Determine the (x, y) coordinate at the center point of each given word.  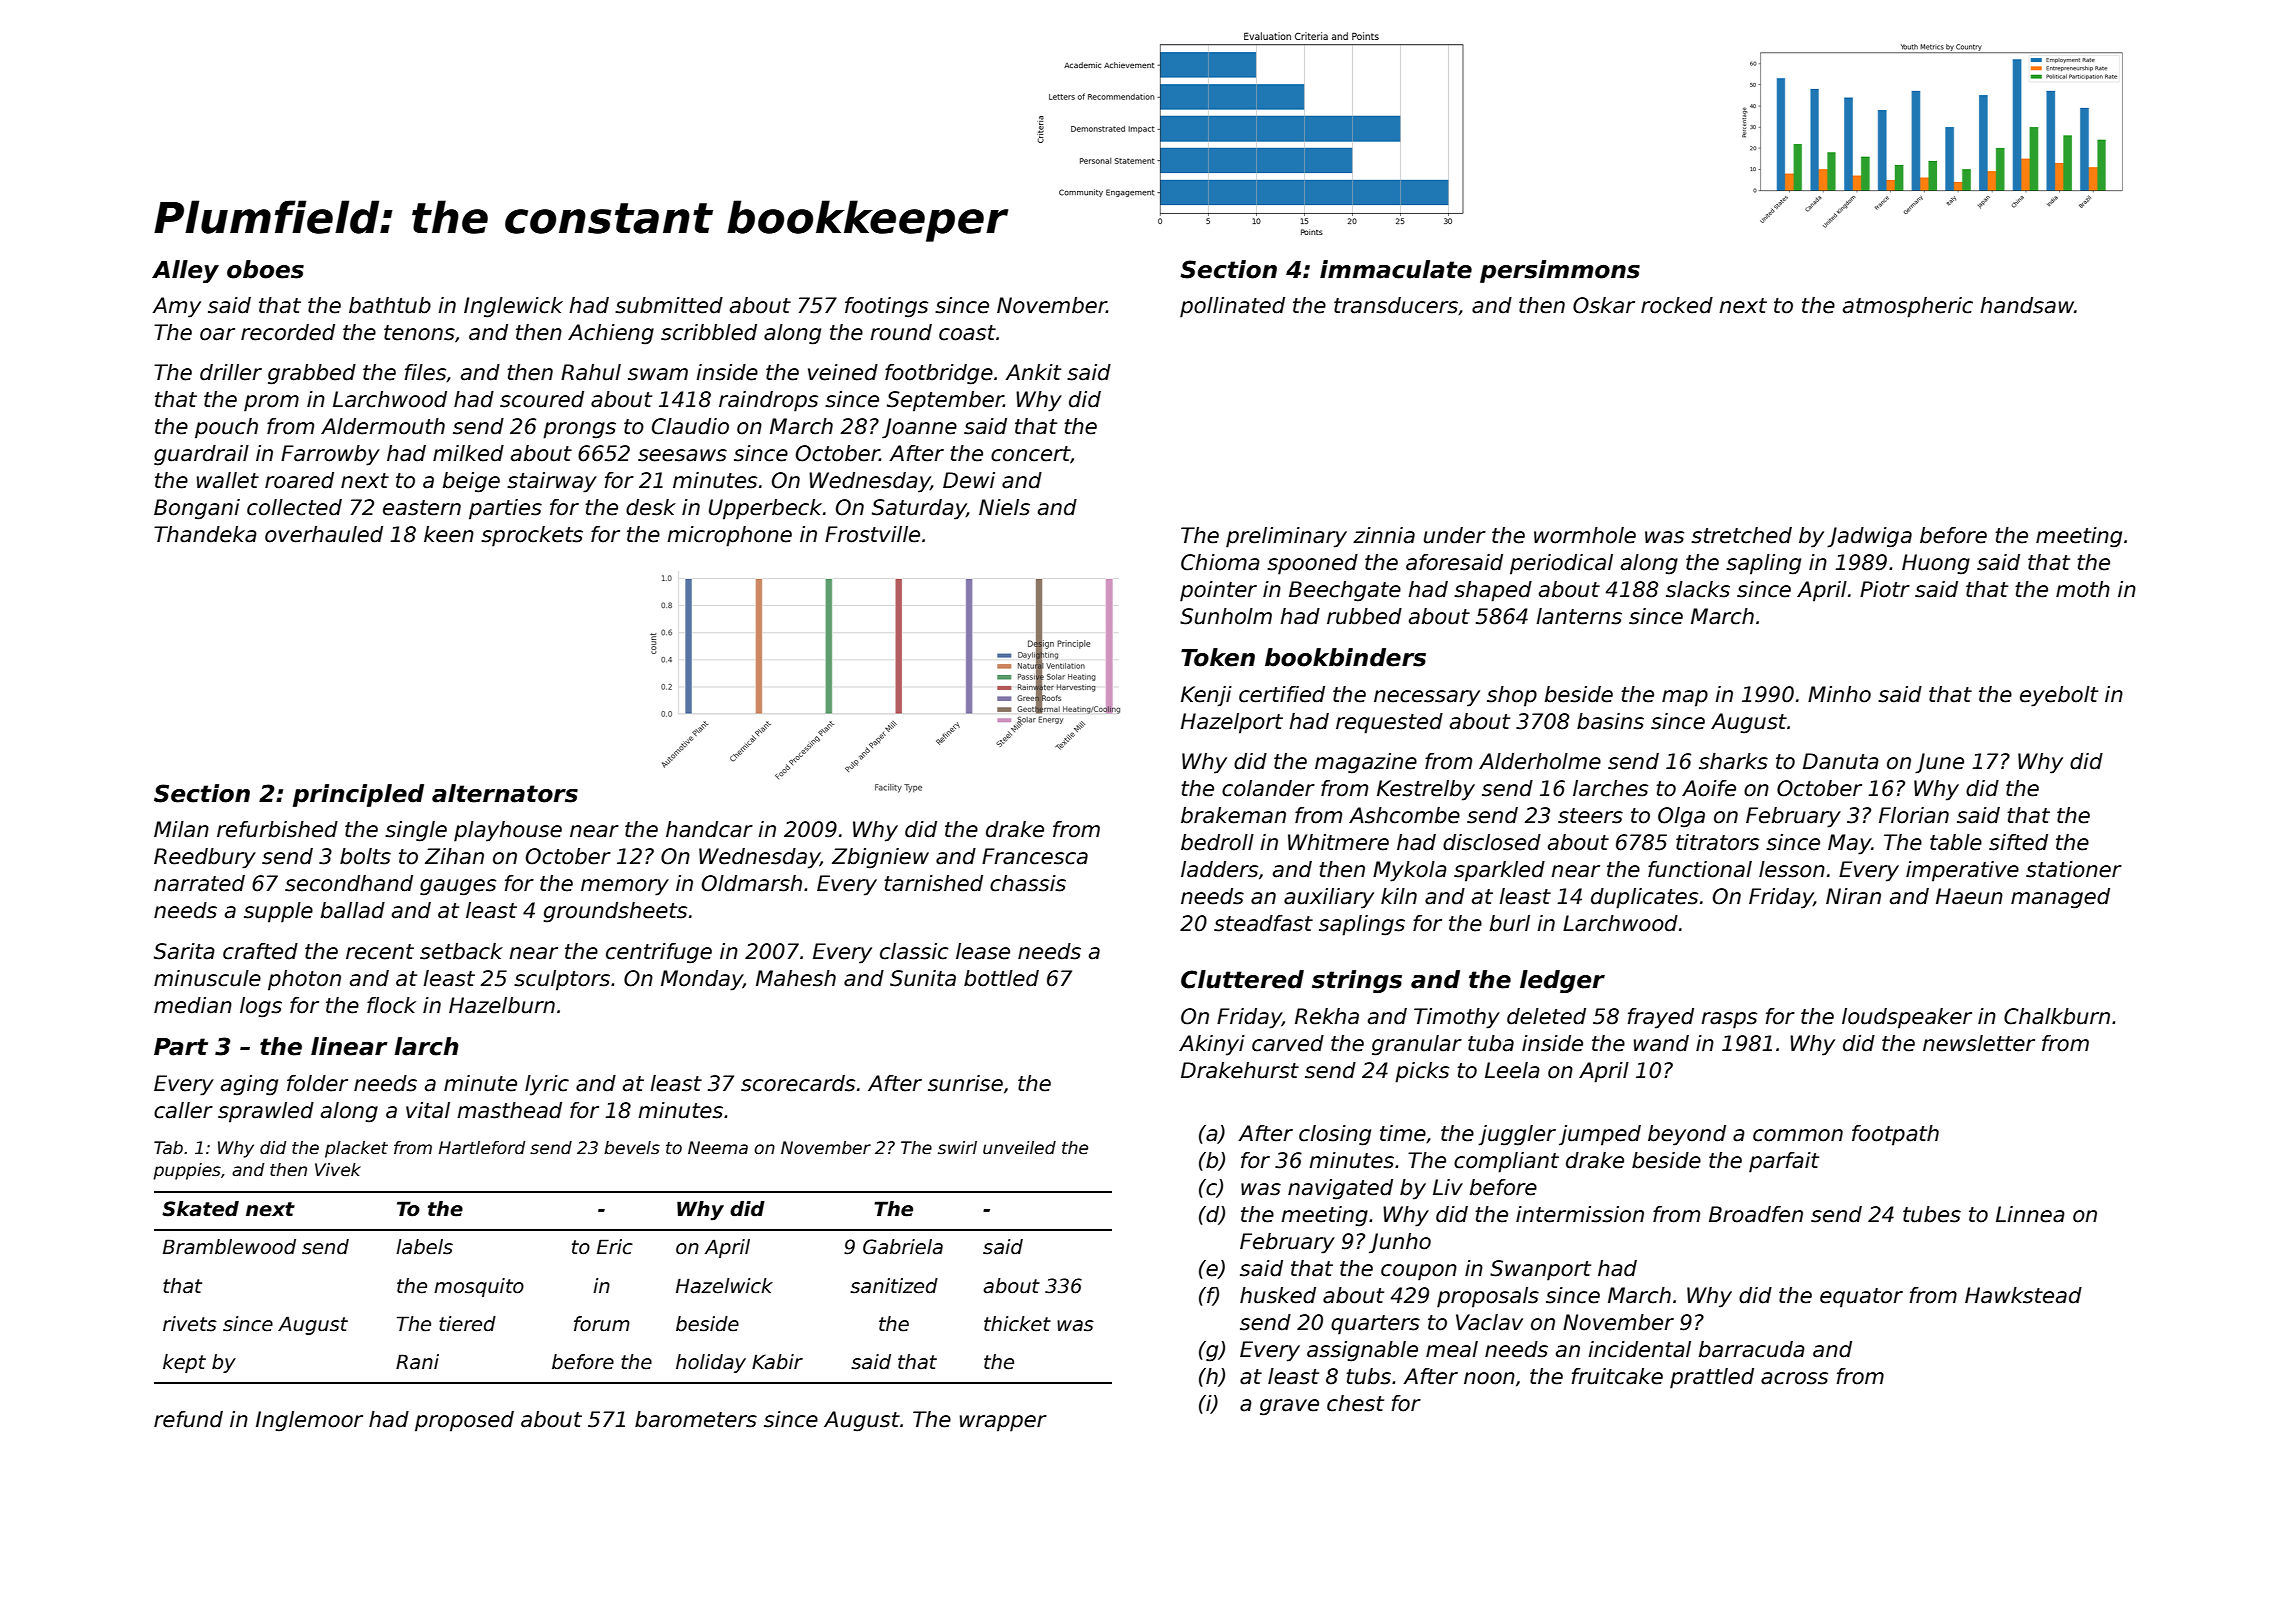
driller (231, 372)
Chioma (1220, 562)
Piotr (1885, 589)
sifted (2018, 842)
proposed (464, 1421)
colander (1268, 788)
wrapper (1003, 1423)
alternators (505, 793)
